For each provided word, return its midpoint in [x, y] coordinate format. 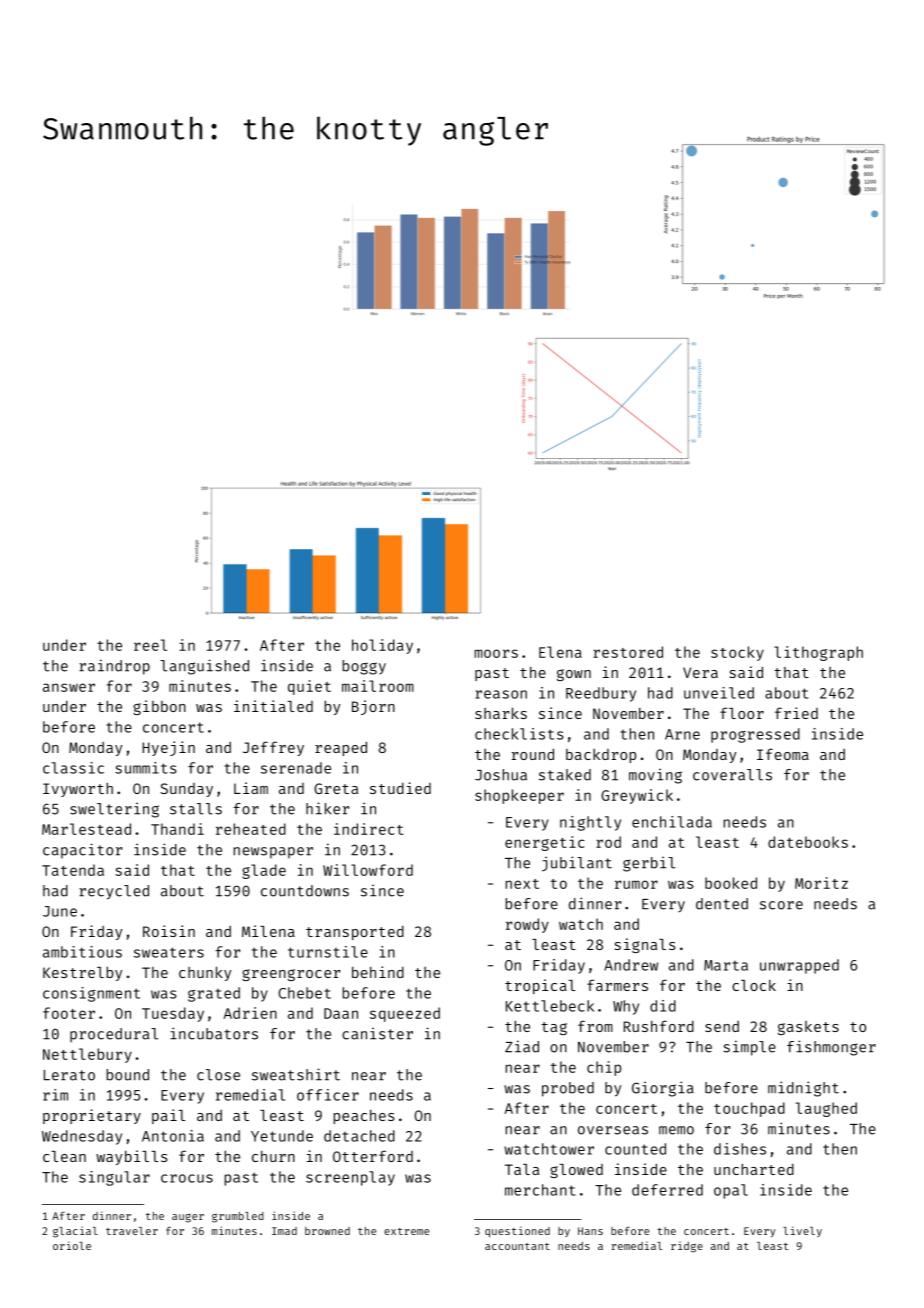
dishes [740, 1149]
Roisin [169, 931]
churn [273, 1156]
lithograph [818, 653]
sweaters [169, 952]
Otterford [373, 1156]
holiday [382, 646]
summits [146, 768]
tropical [540, 986]
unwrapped [799, 966]
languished [204, 667]
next [522, 884]
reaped [341, 748]
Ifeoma [783, 754]
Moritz [821, 883]
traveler [132, 1231]
